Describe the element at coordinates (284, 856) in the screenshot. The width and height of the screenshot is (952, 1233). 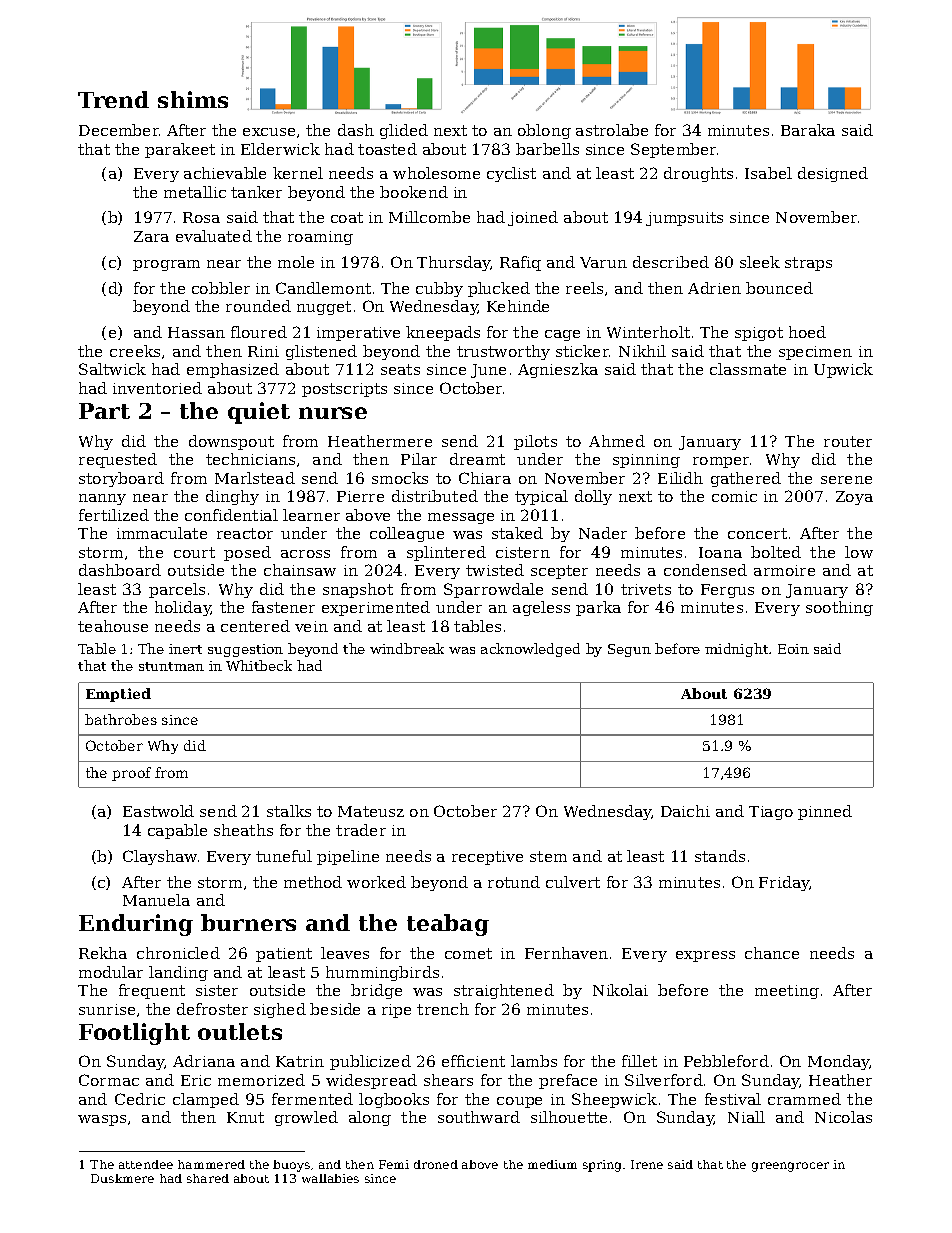
I see `tuneful` at that location.
